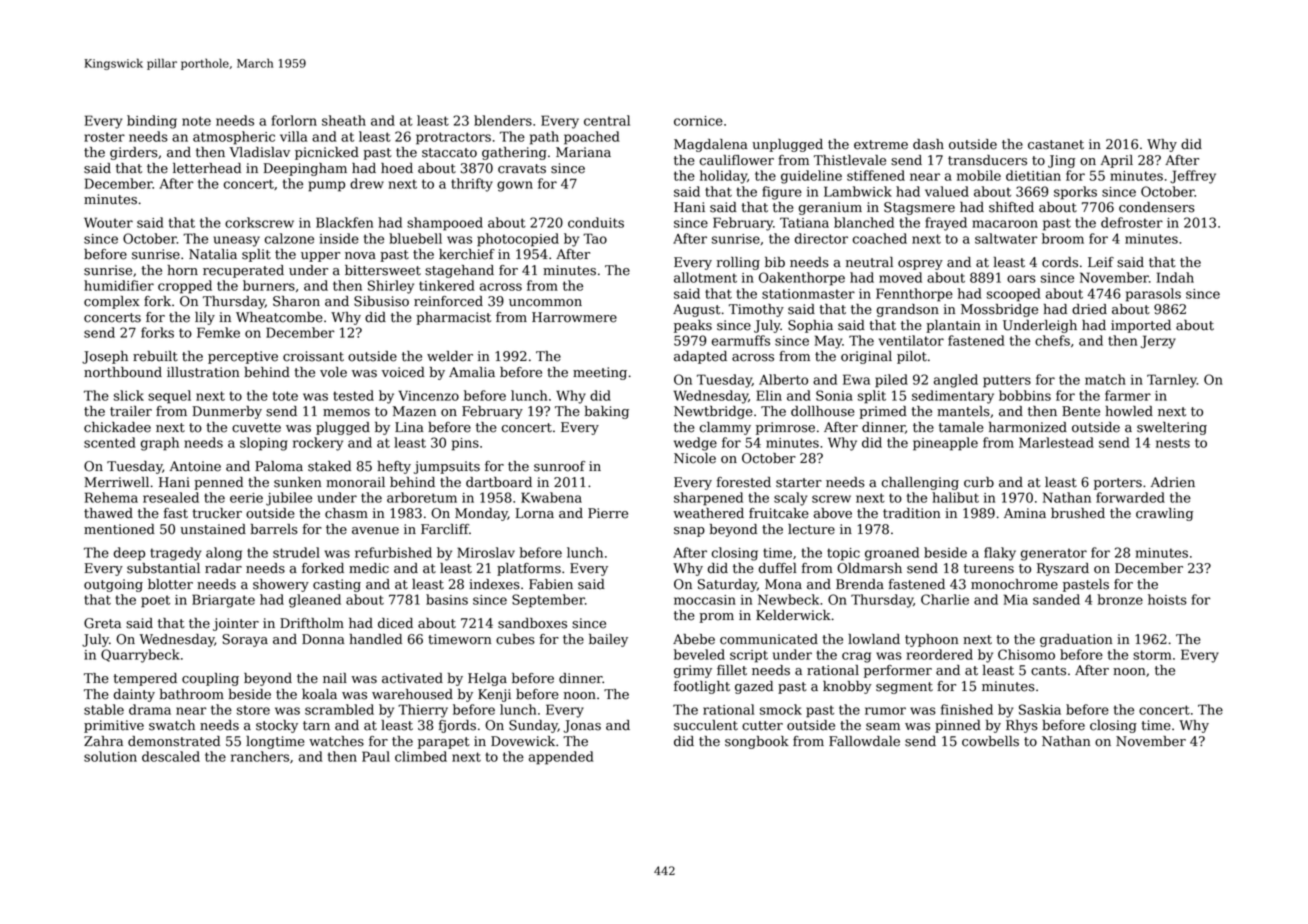 Image resolution: width=1308 pixels, height=924 pixels. I want to click on frayed, so click(946, 224).
